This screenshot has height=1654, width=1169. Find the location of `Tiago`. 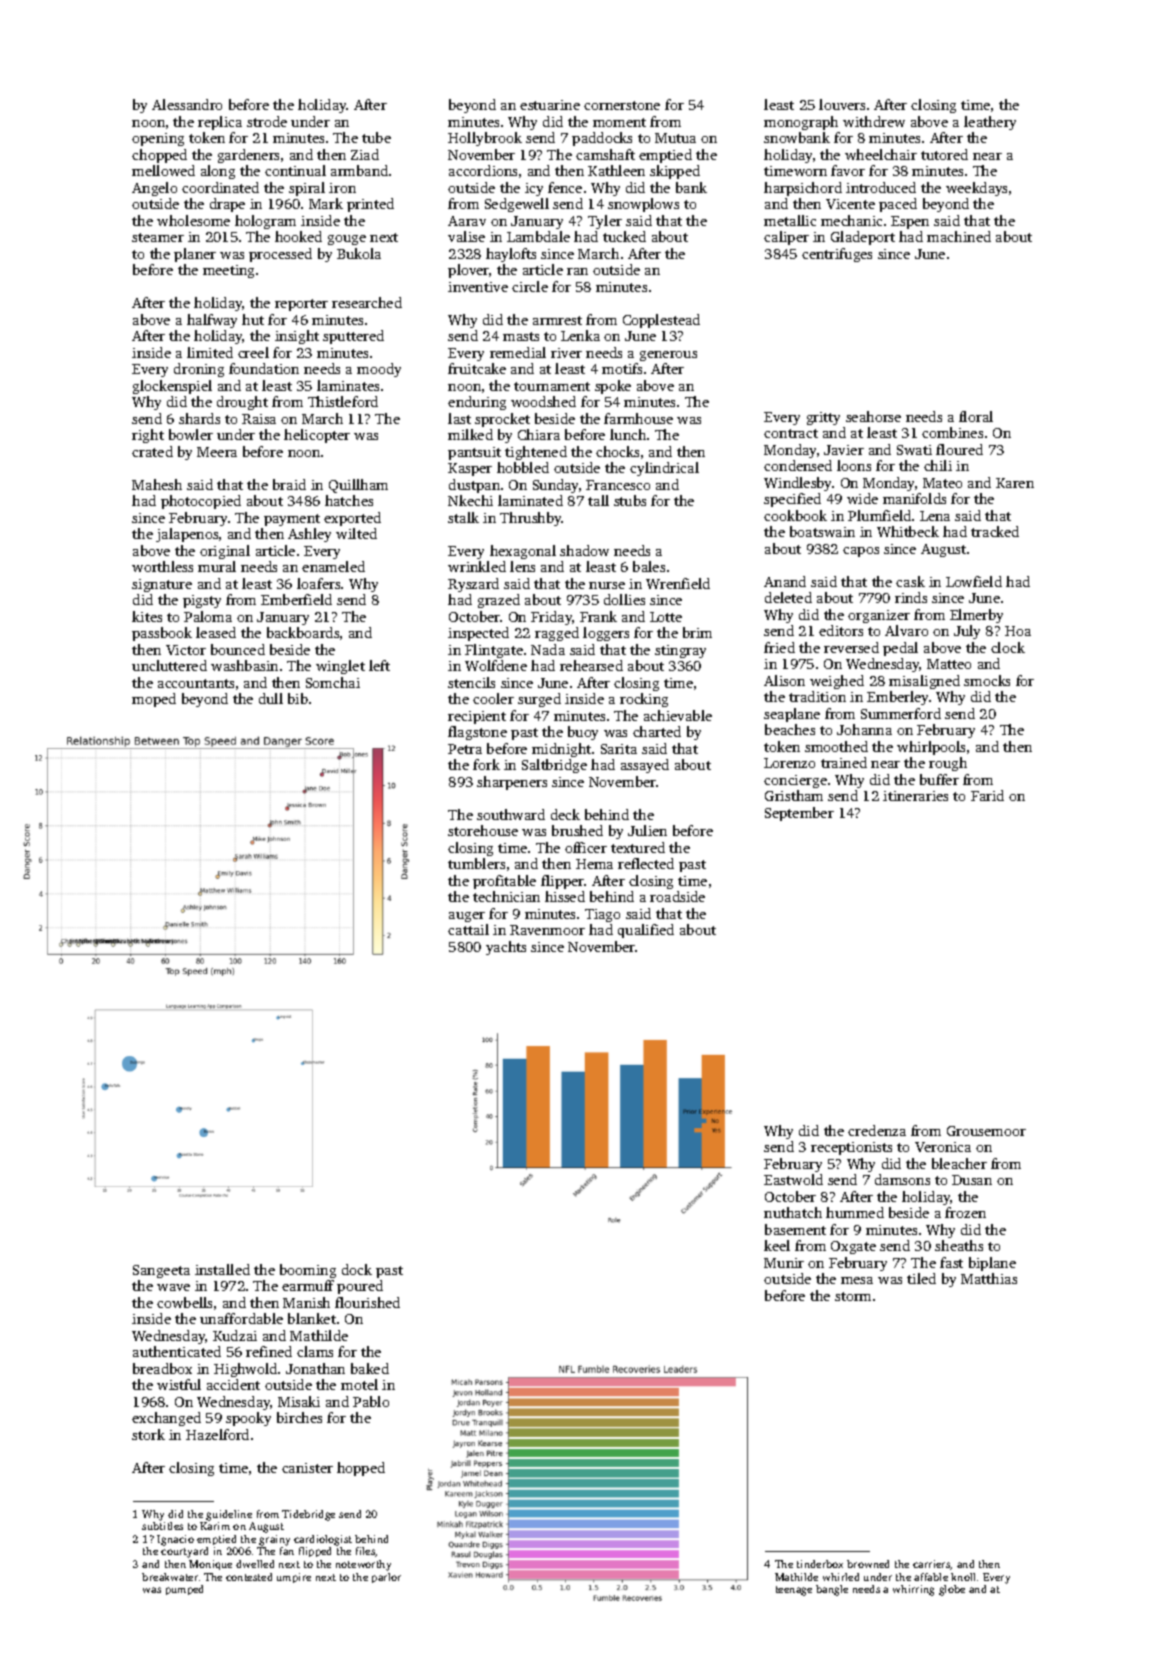

Tiago is located at coordinates (602, 915).
